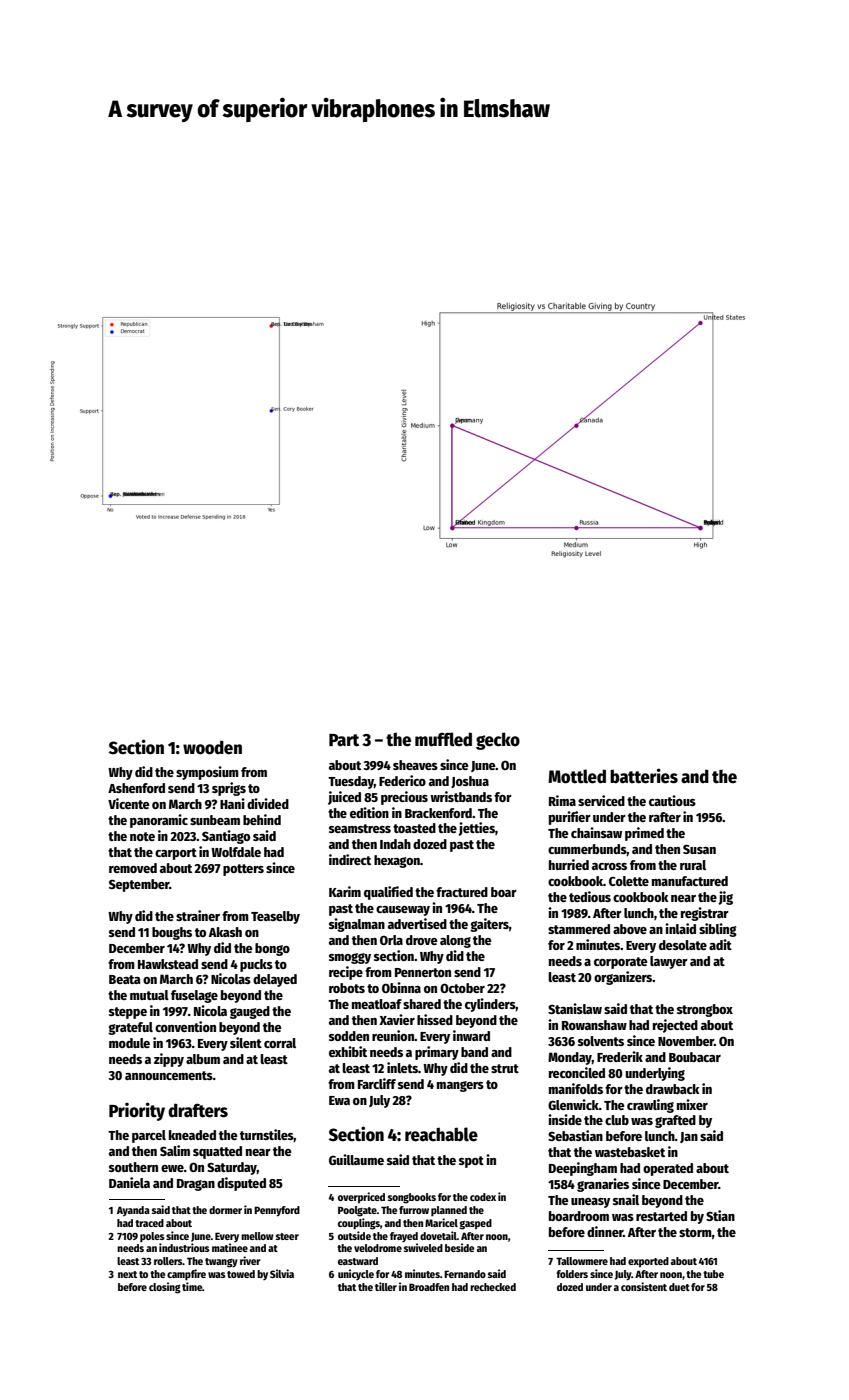 The image size is (849, 1400). I want to click on snail, so click(626, 1199).
